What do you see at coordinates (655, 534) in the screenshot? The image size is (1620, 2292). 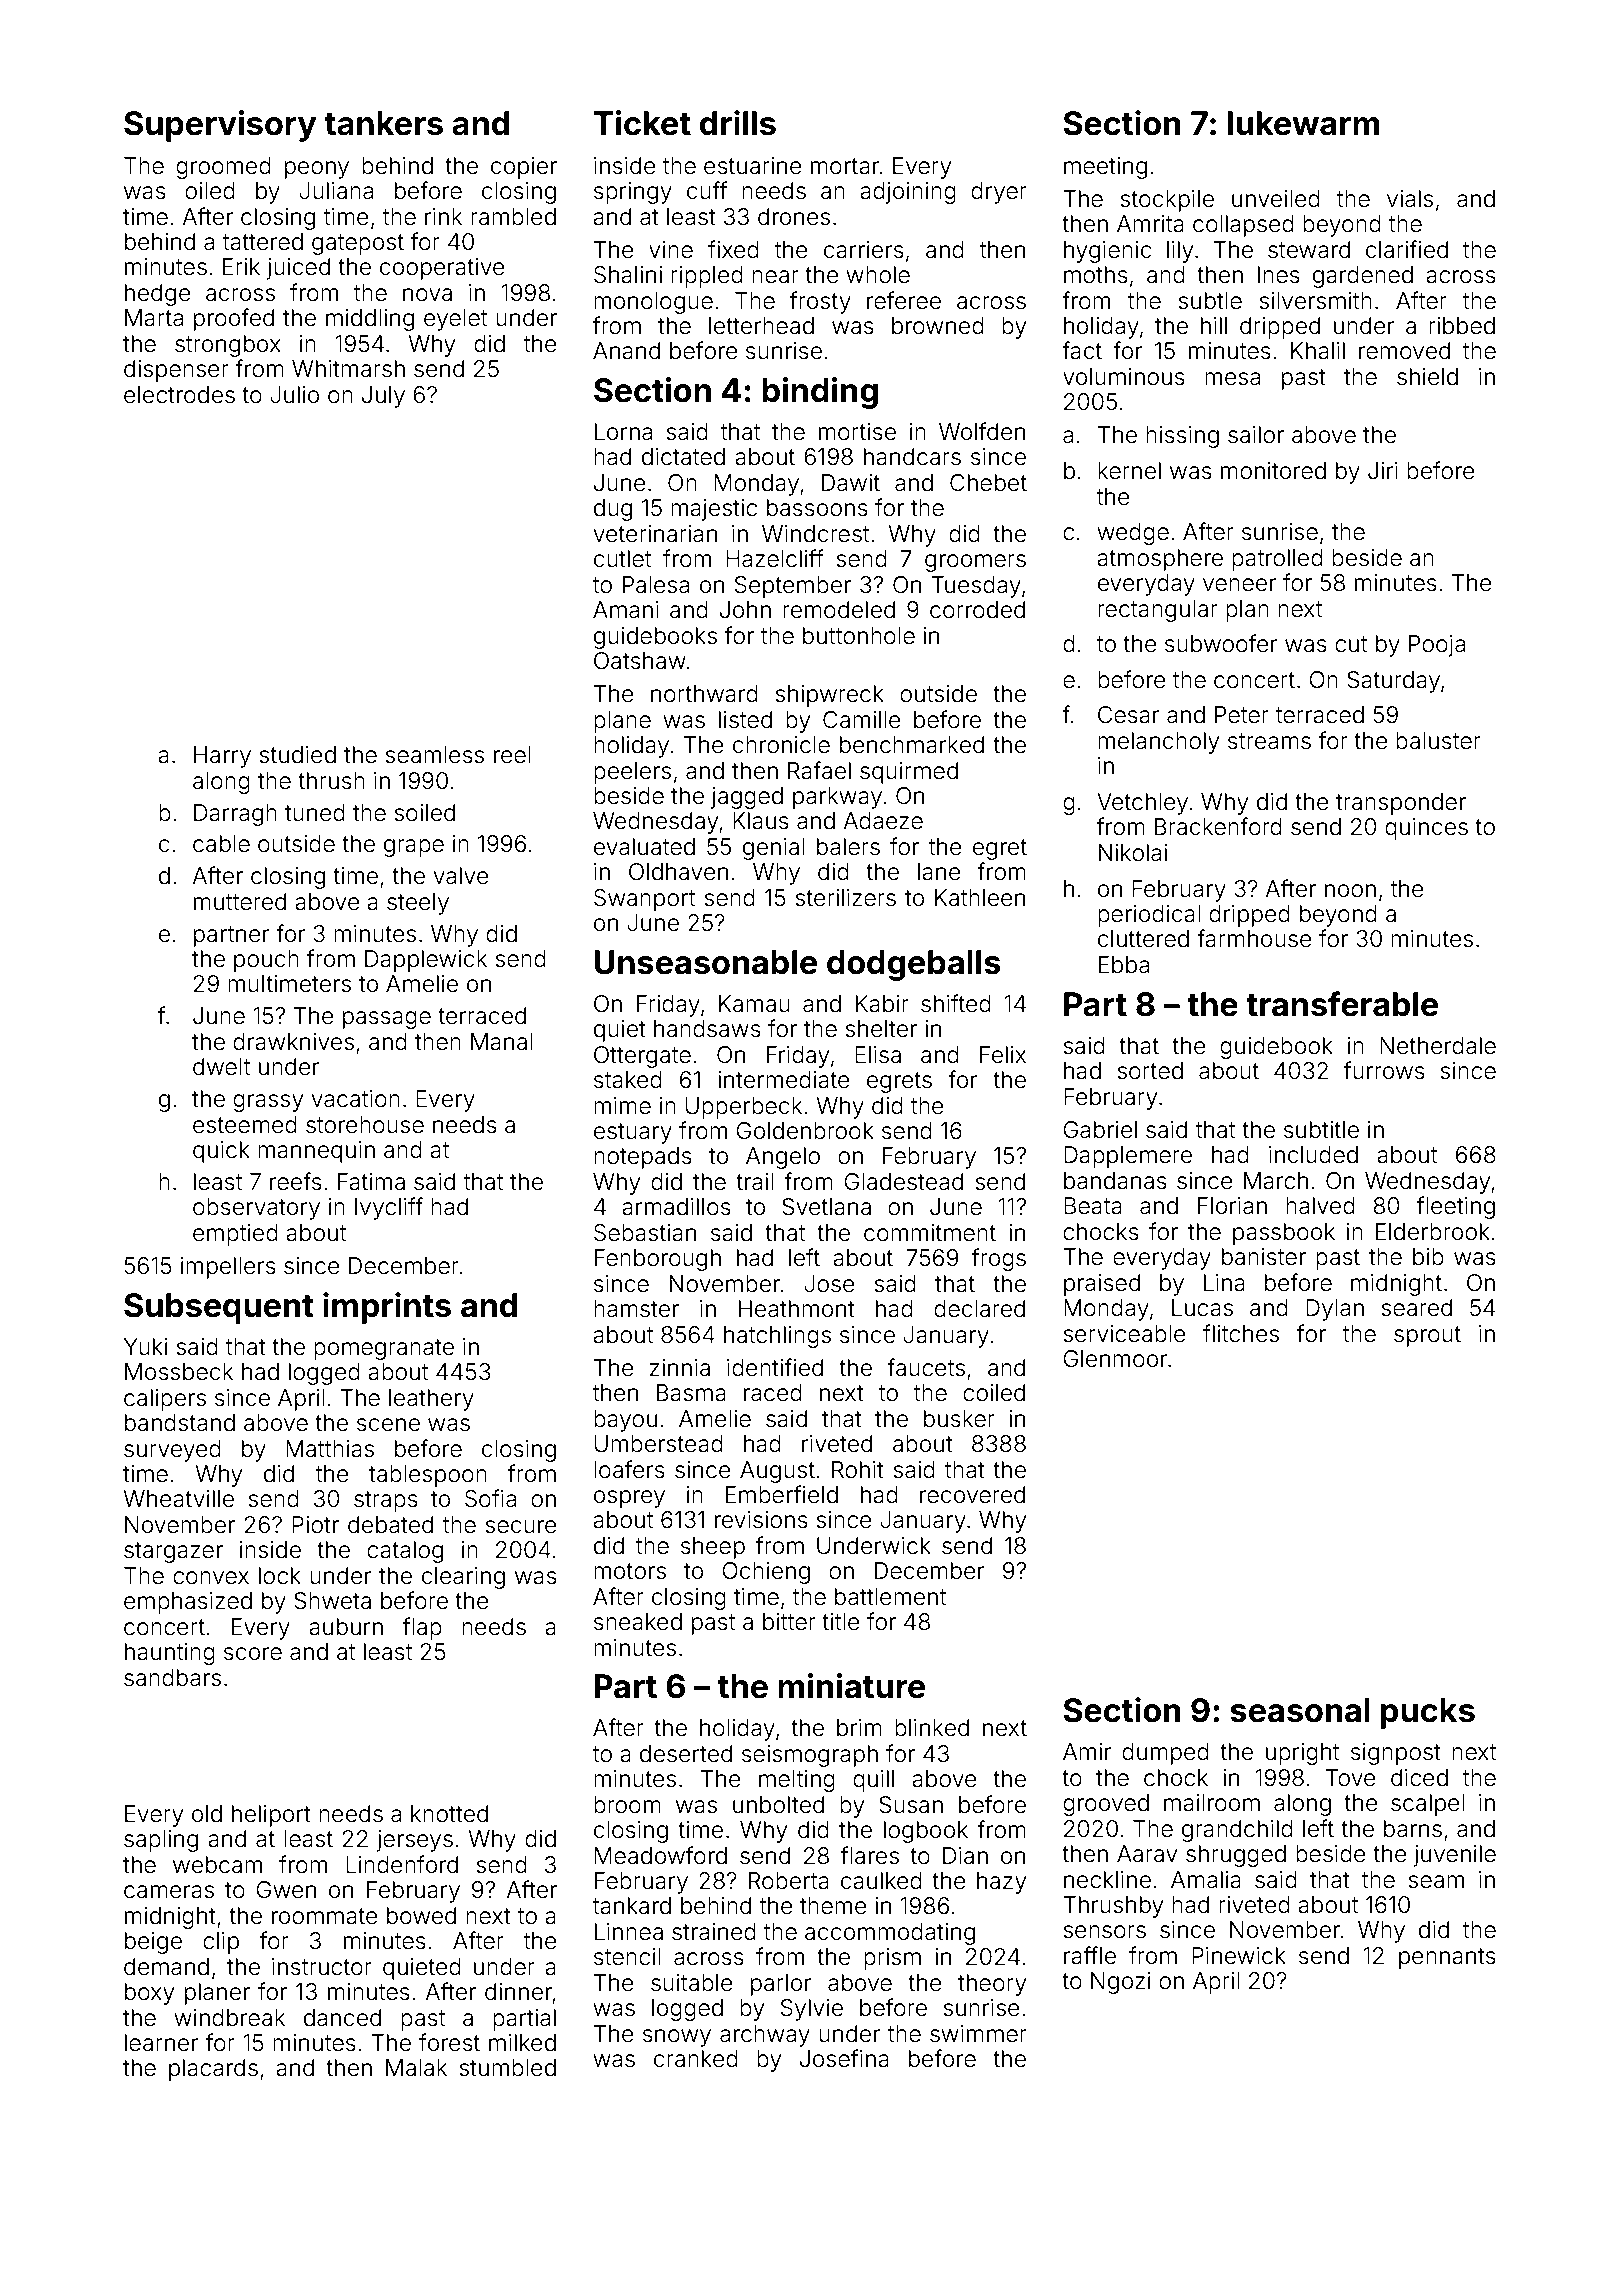 I see `veterinarian` at bounding box center [655, 534].
